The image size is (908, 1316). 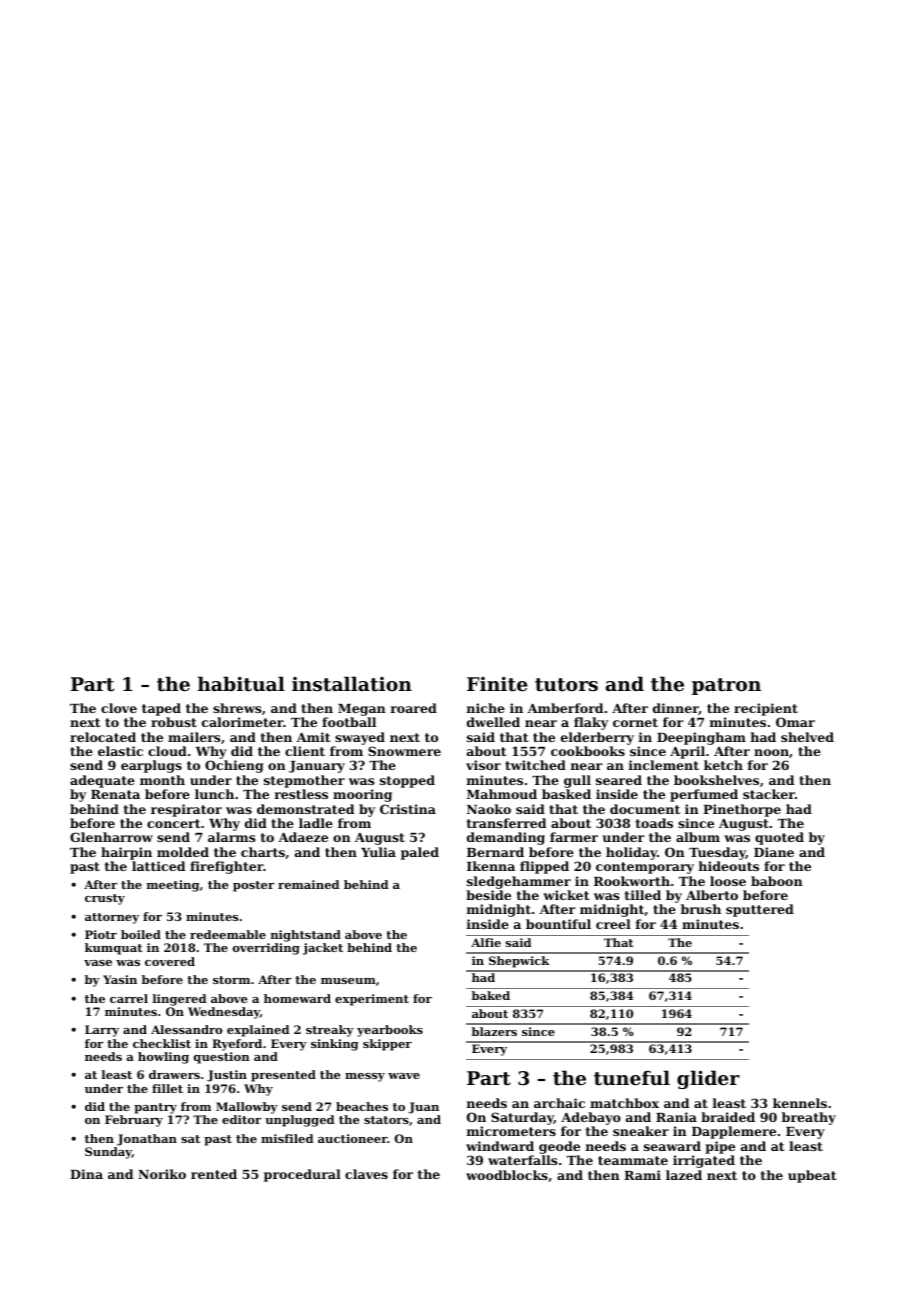 I want to click on alarms, so click(x=231, y=837).
